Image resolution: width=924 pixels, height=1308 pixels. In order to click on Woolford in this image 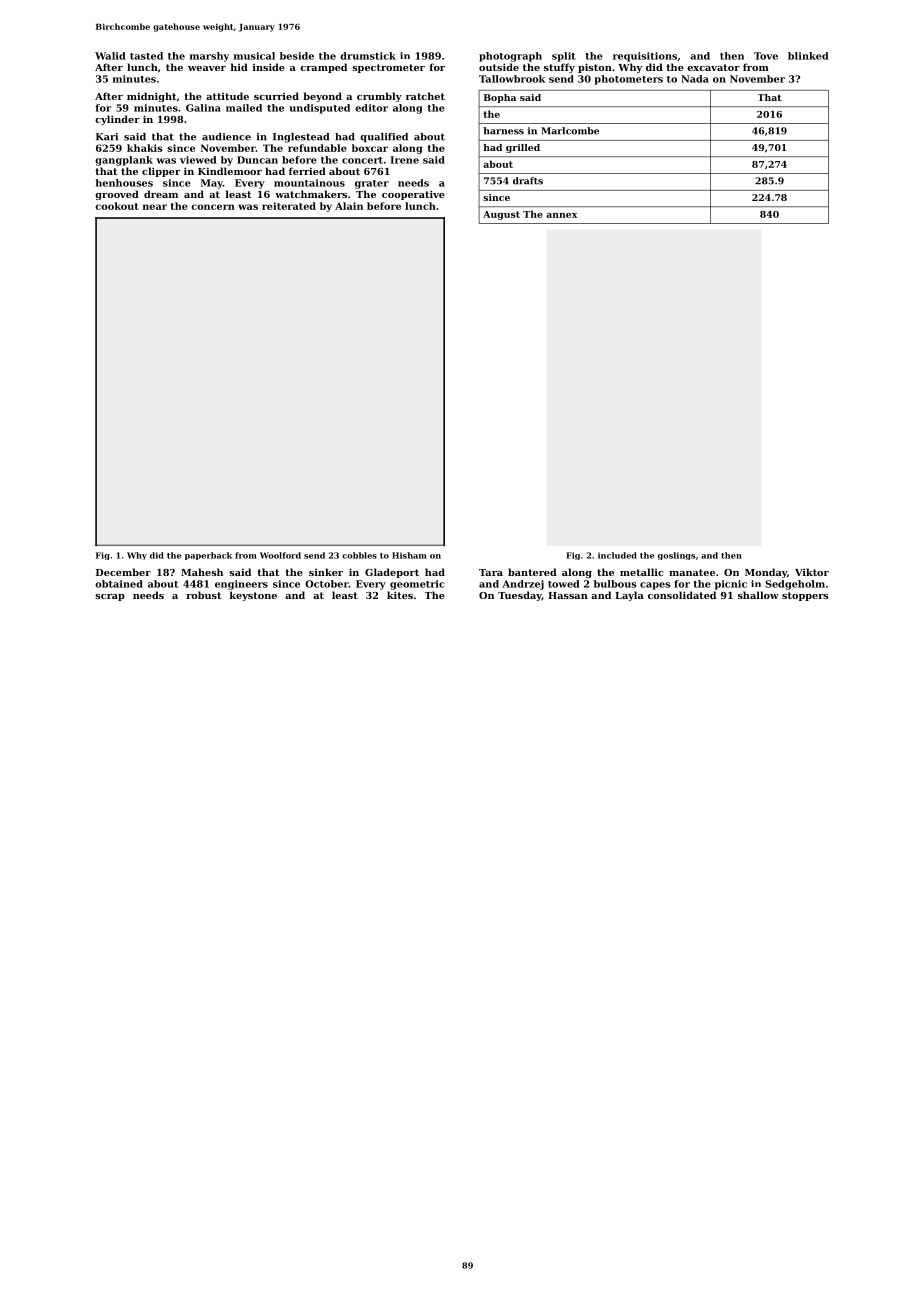, I will do `click(280, 555)`.
